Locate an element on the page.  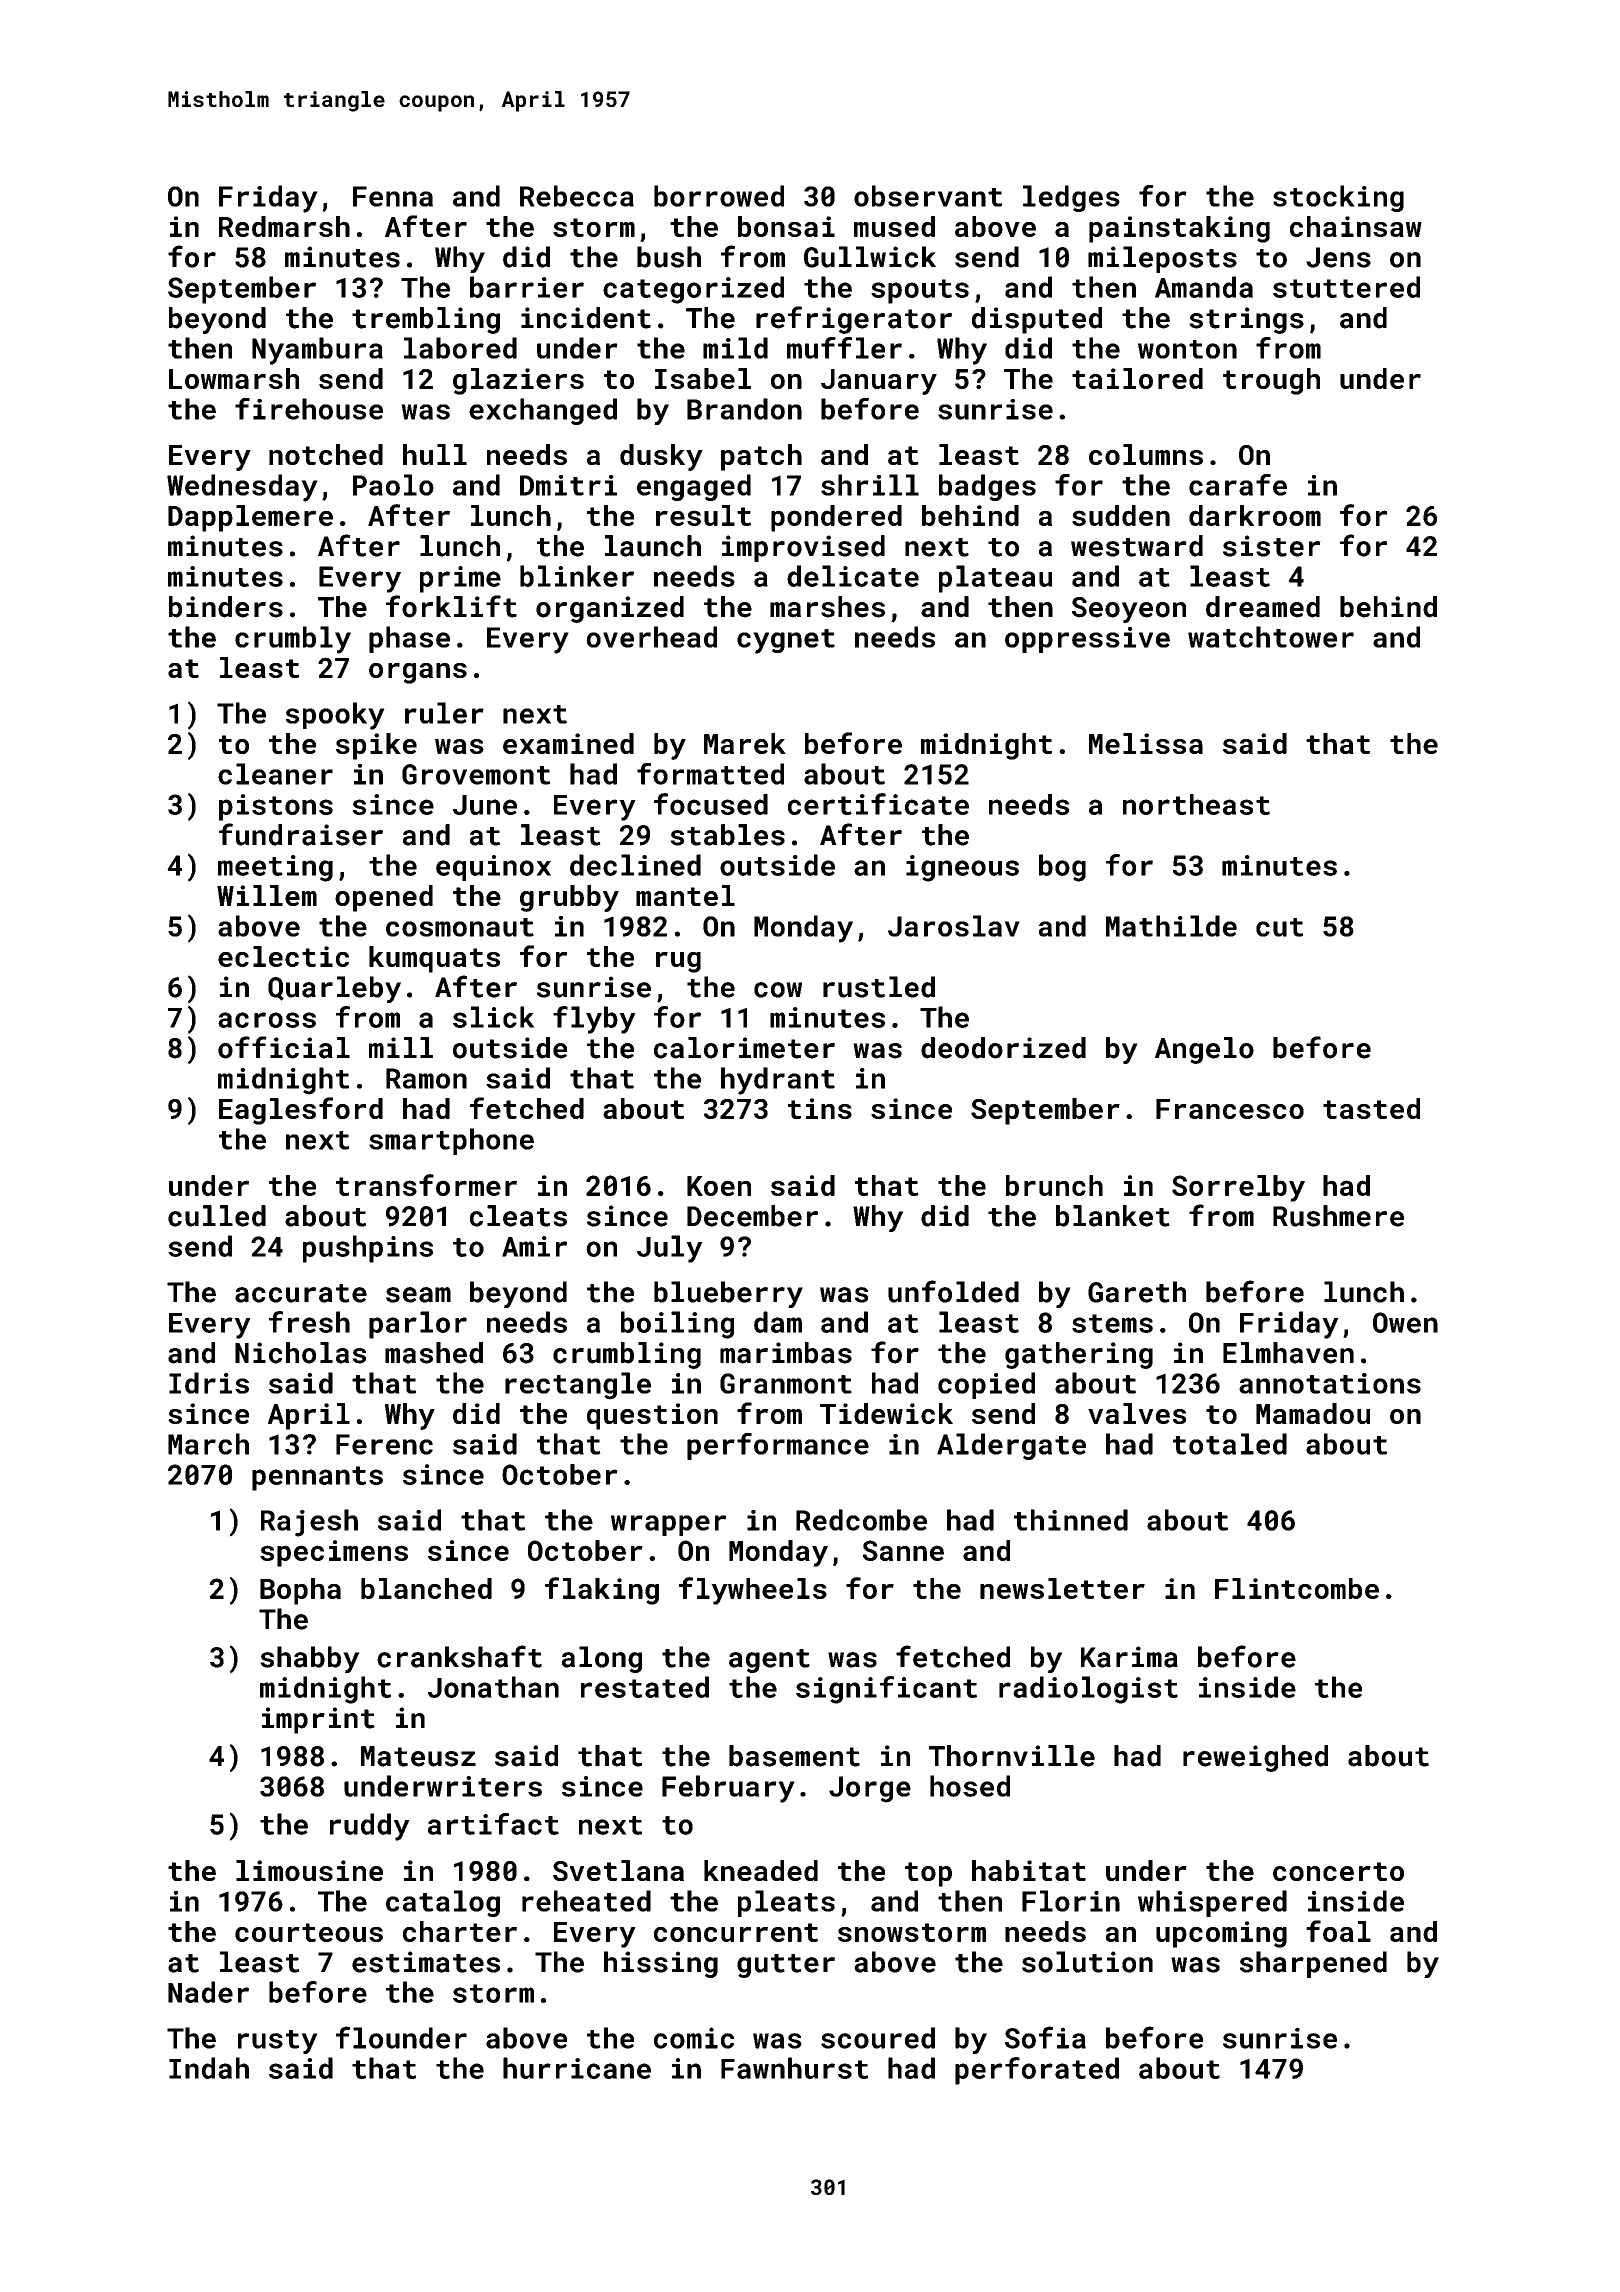
Nader is located at coordinates (208, 1992).
